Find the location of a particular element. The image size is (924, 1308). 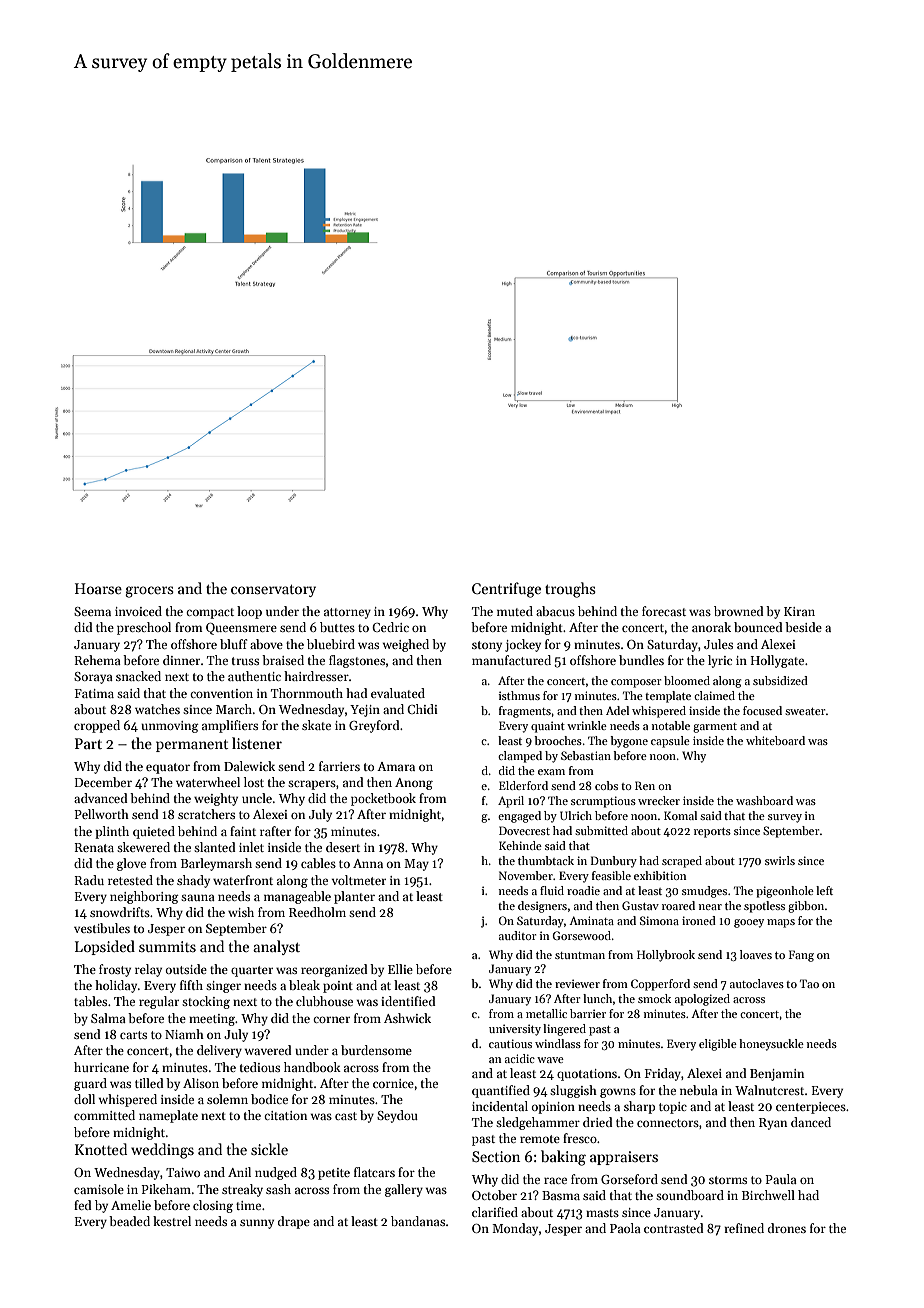

streaky is located at coordinates (242, 1190).
